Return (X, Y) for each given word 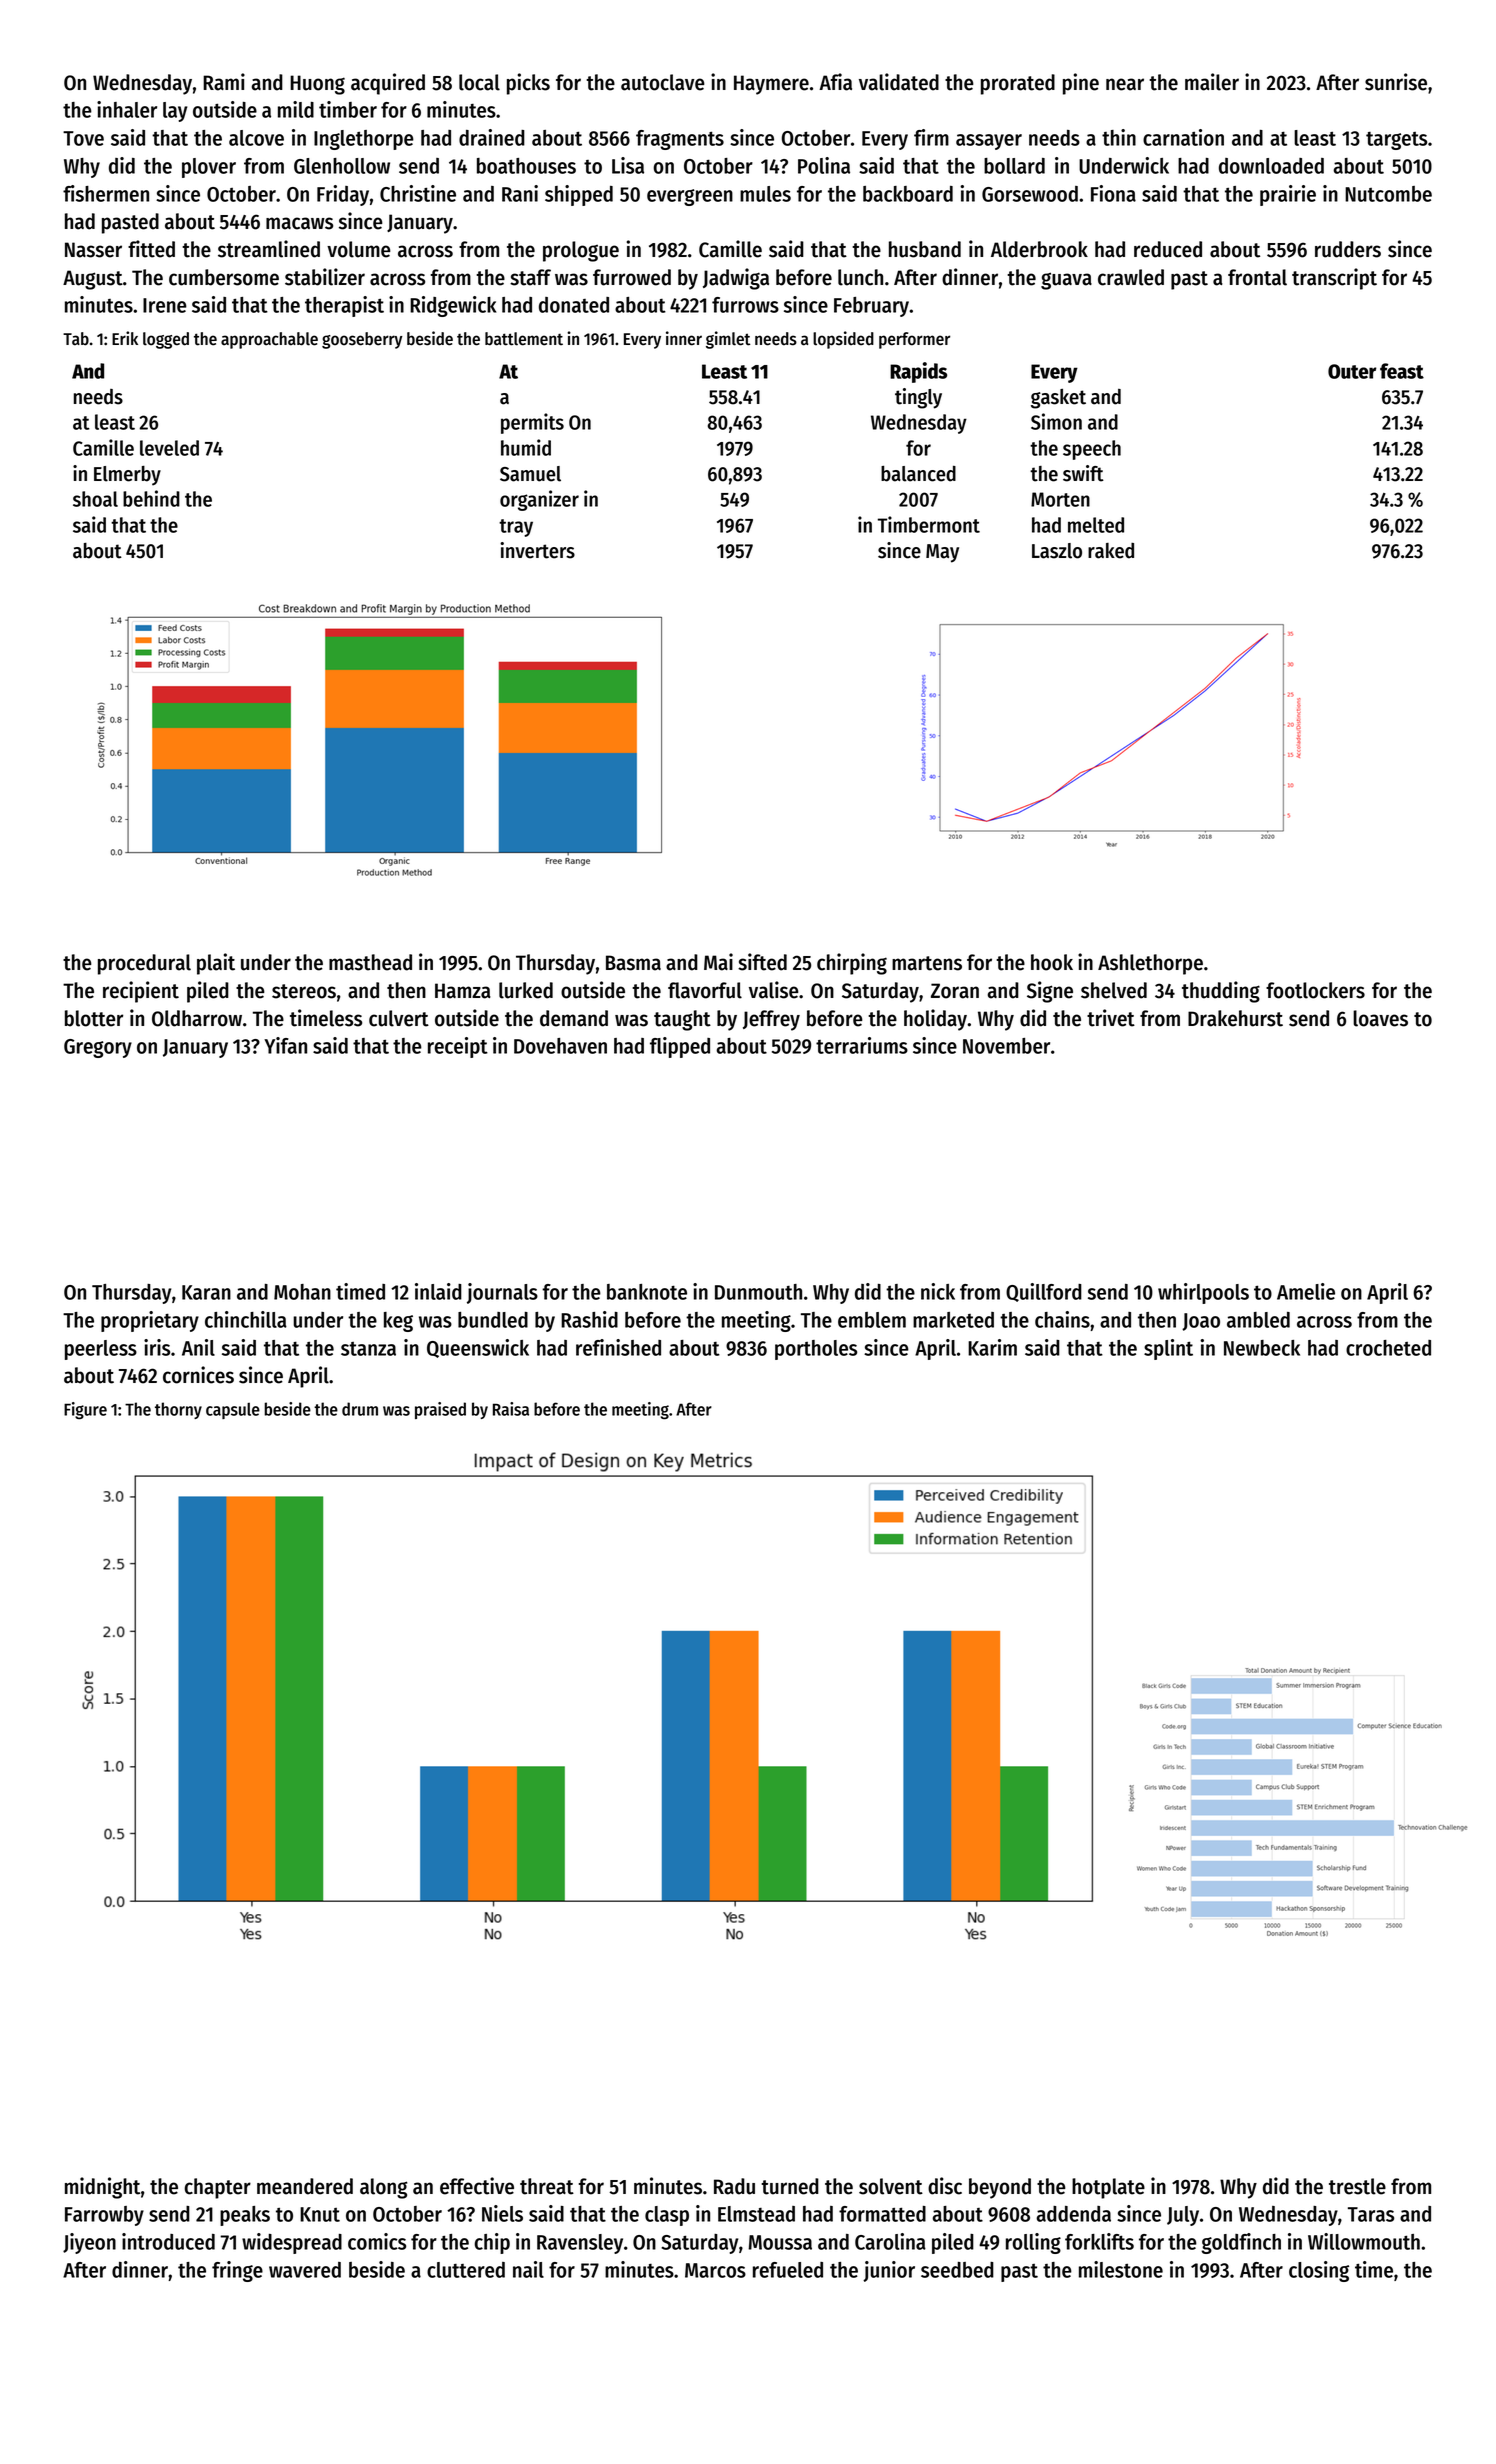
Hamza (463, 991)
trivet (1111, 1018)
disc (945, 2186)
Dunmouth (758, 1292)
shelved (1114, 990)
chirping (852, 964)
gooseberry (362, 340)
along (383, 2188)
